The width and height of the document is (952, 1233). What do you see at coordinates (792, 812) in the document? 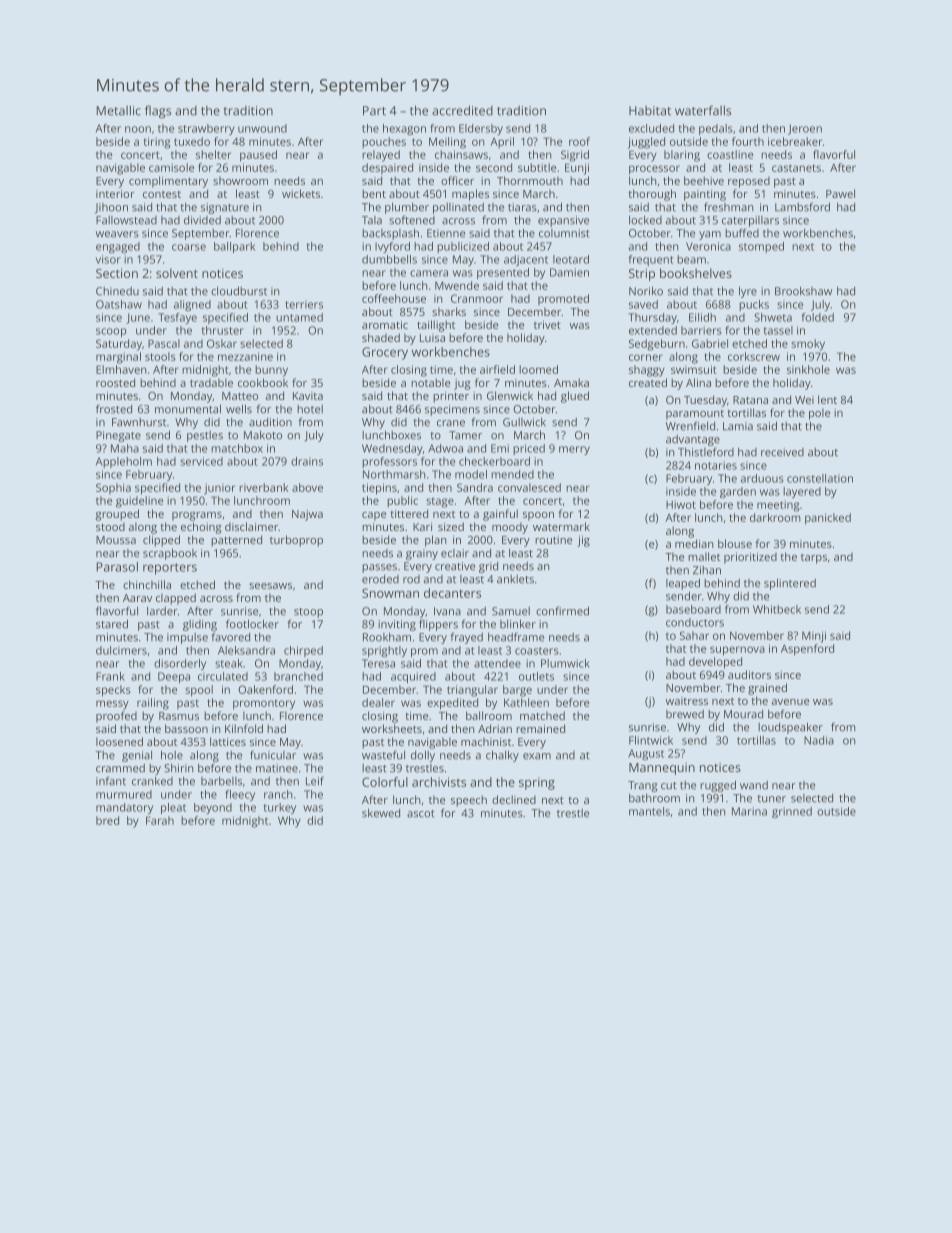
I see `grinned` at bounding box center [792, 812].
